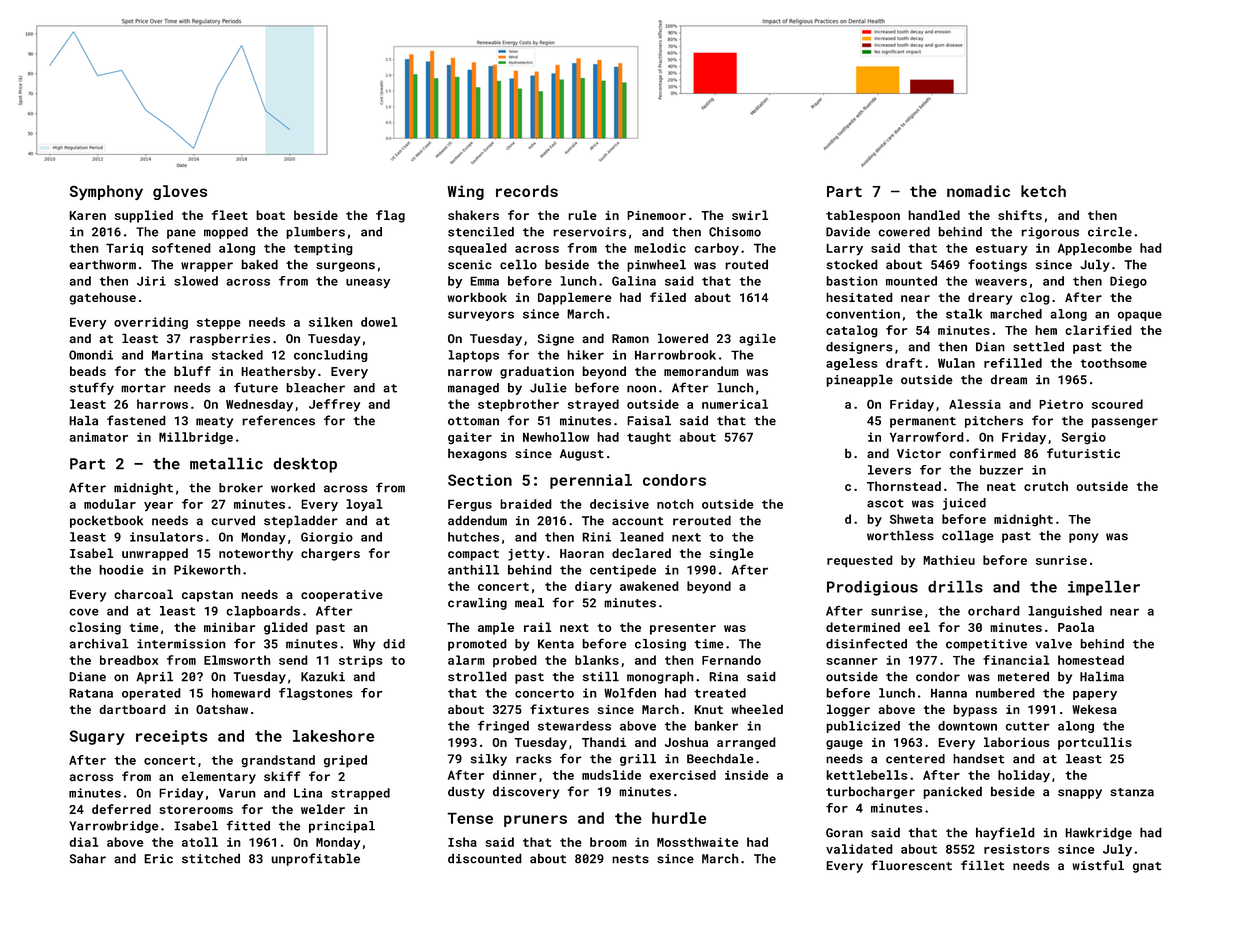 The height and width of the screenshot is (952, 1233). I want to click on memorandum, so click(701, 371).
